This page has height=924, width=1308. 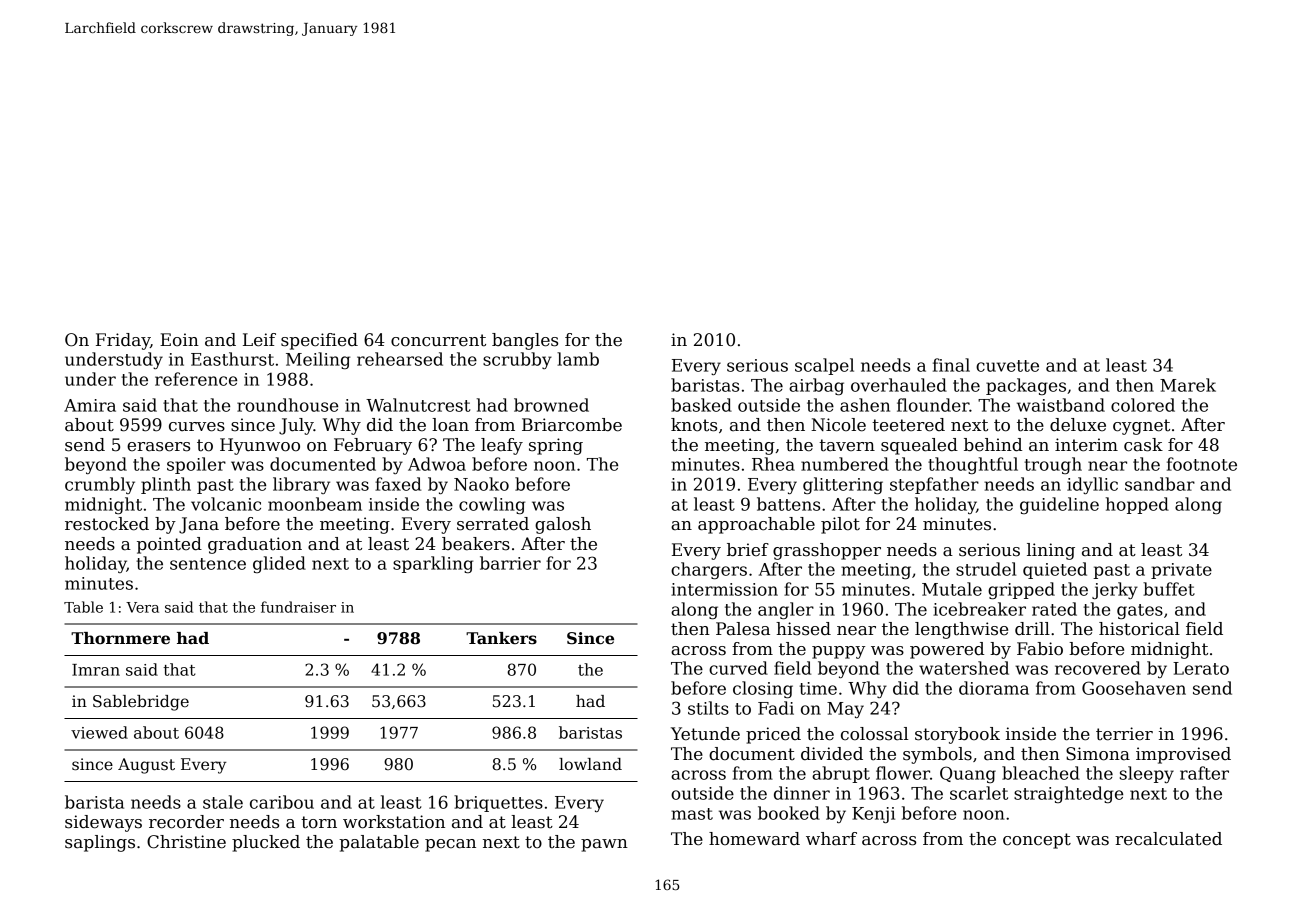 I want to click on wharf, so click(x=831, y=839).
